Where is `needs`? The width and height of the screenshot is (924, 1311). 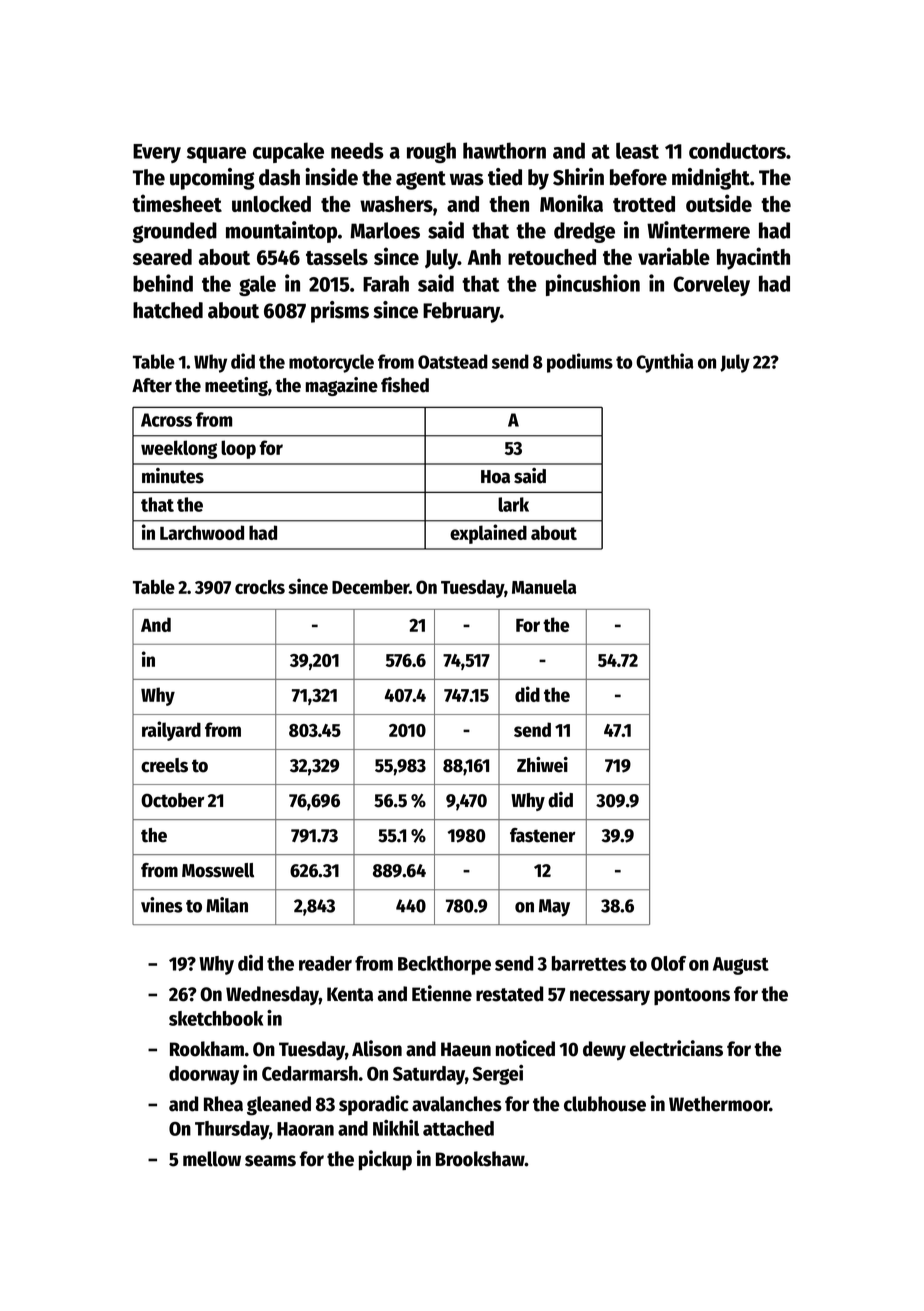
needs is located at coordinates (357, 150).
